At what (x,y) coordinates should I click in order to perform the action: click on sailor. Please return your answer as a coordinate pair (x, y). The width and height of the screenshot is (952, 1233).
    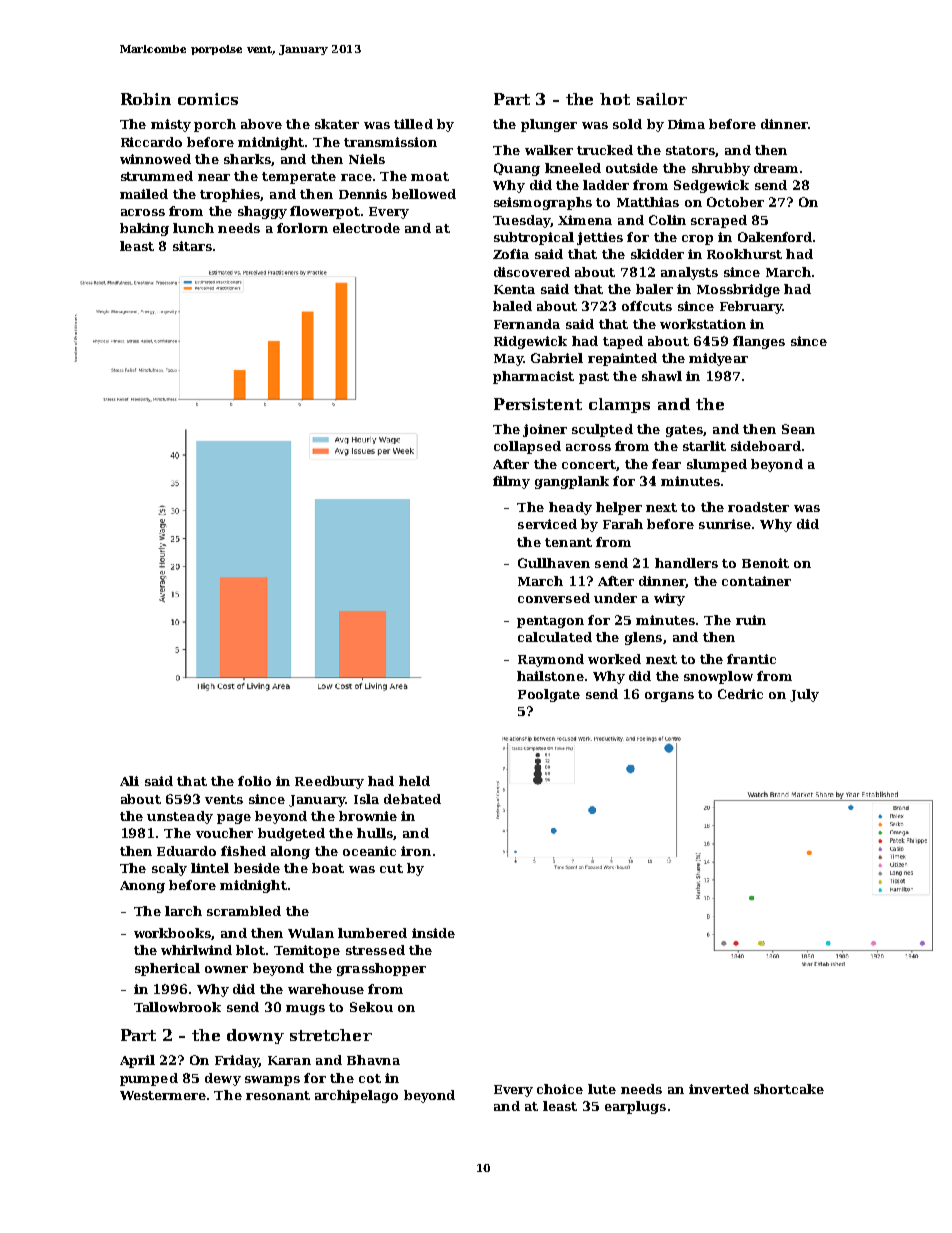
    Looking at the image, I should click on (662, 99).
